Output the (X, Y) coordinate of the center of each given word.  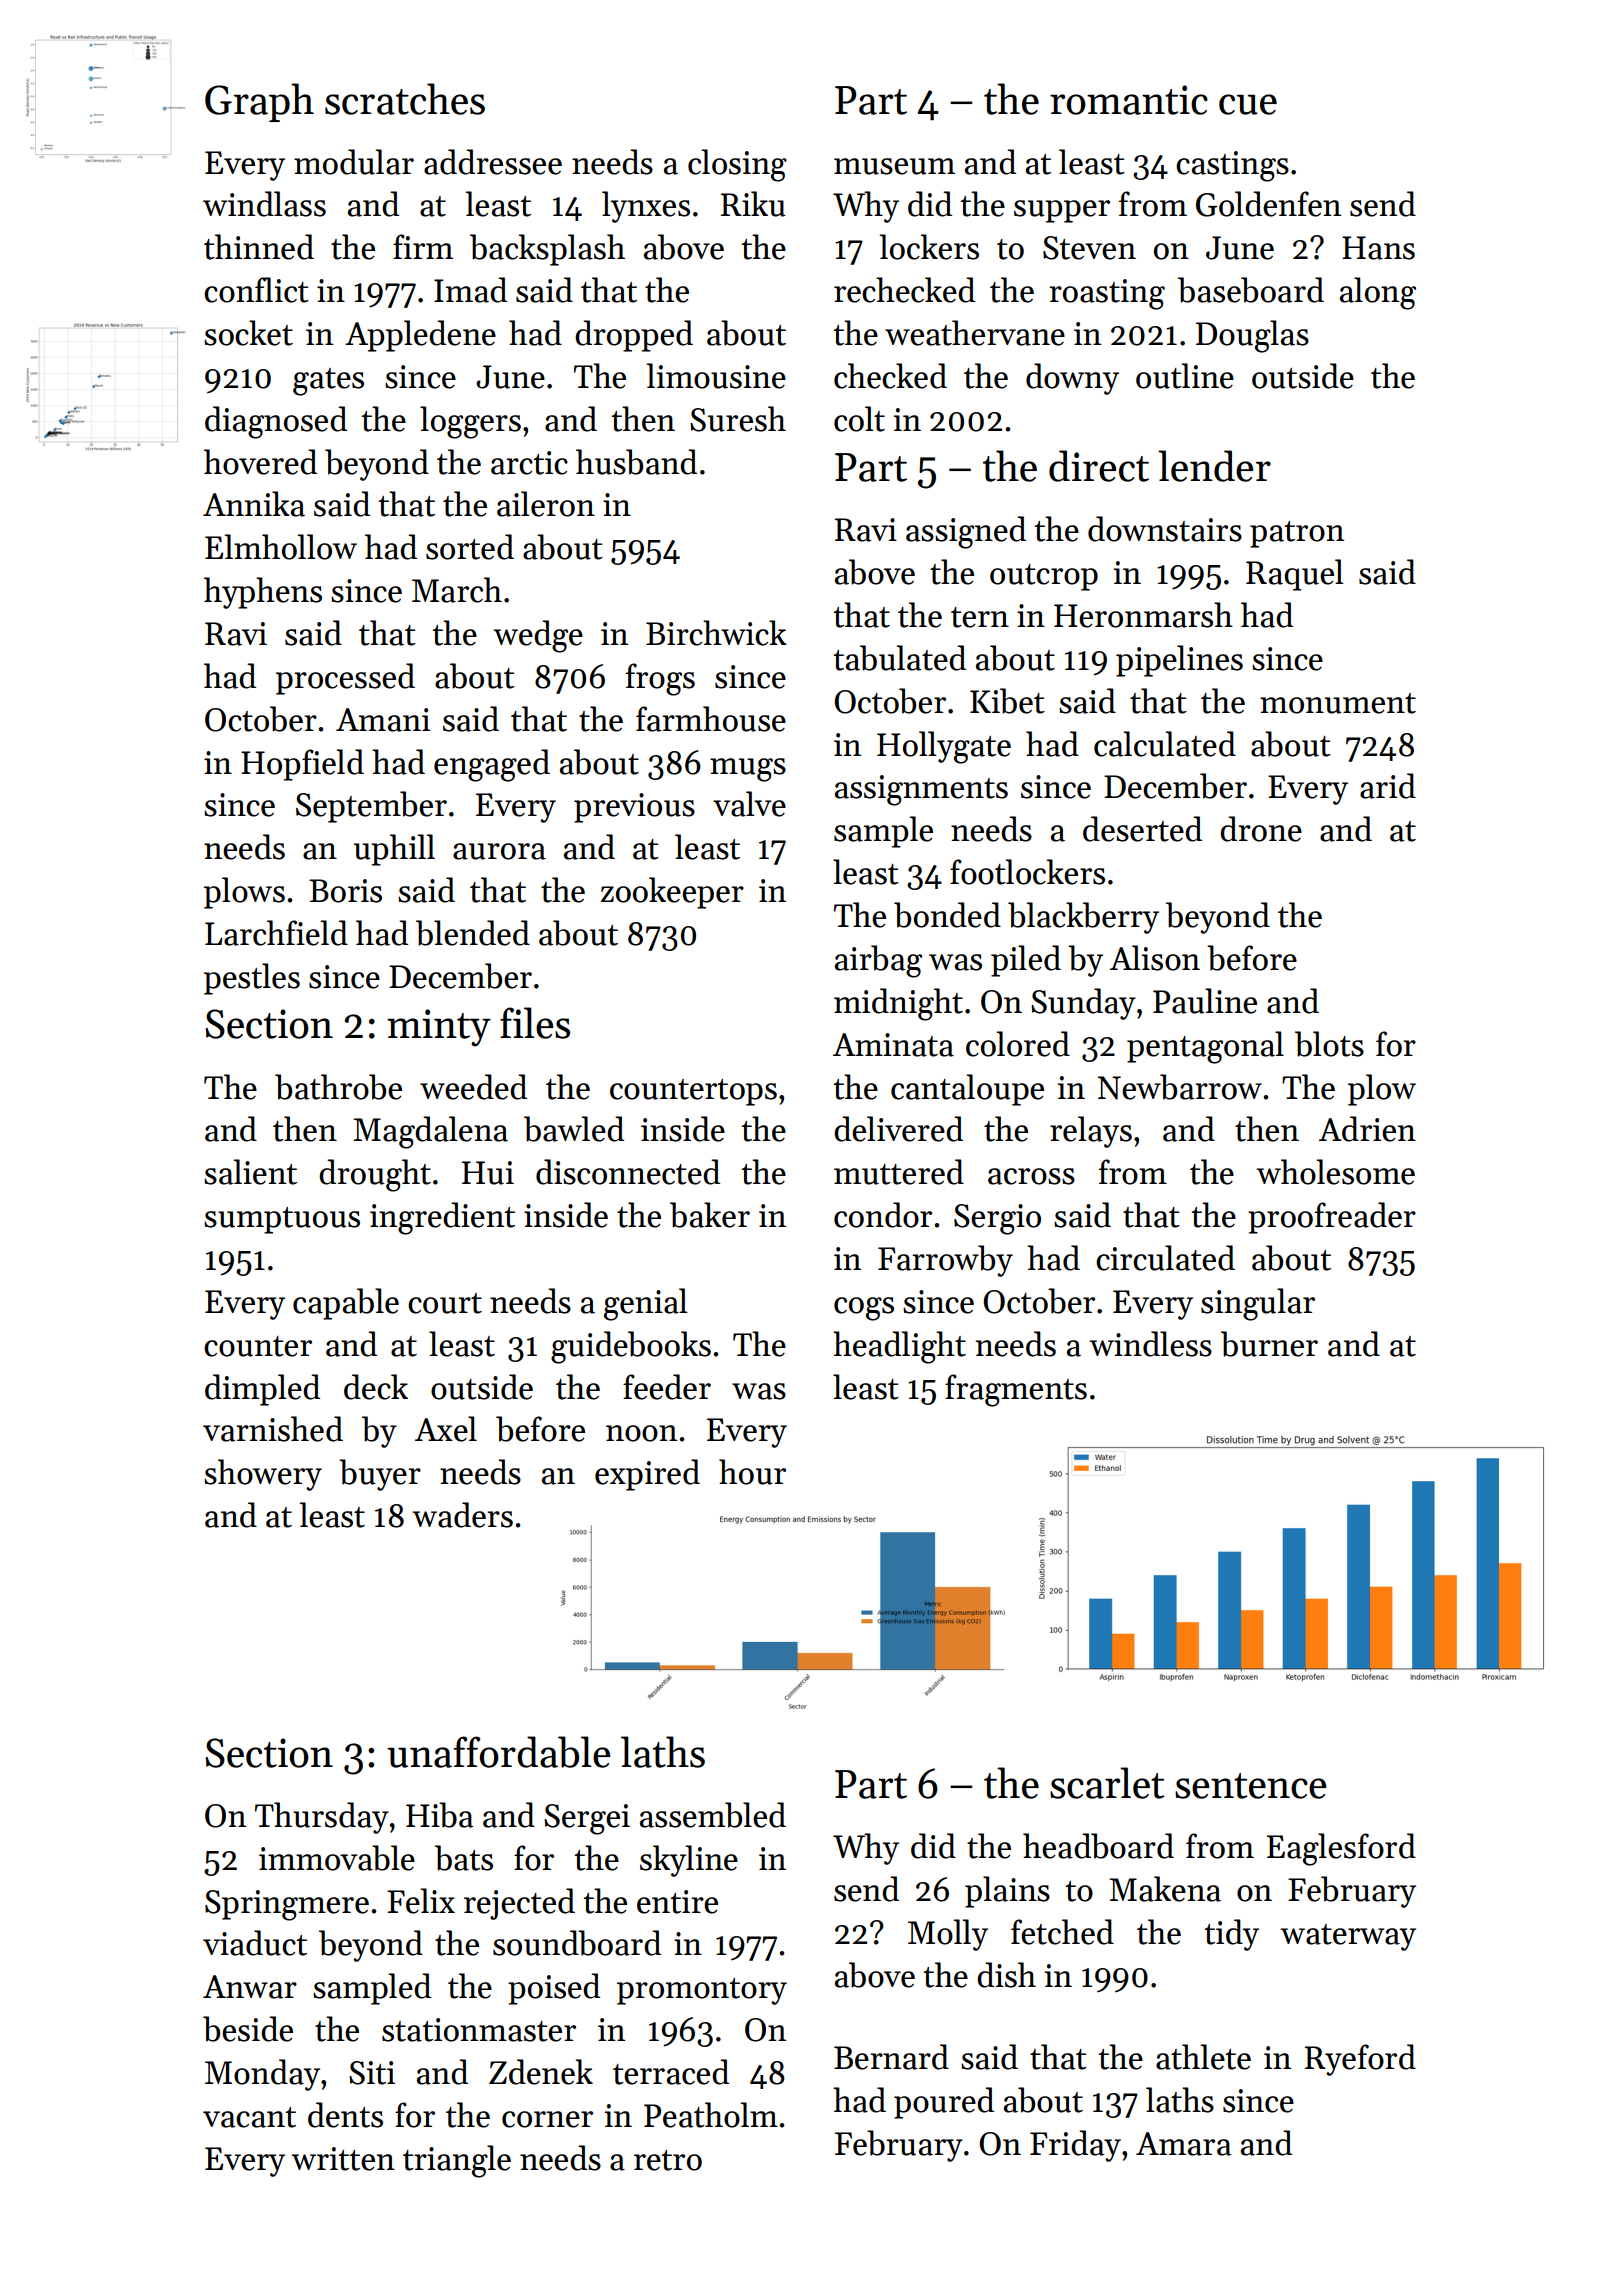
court (445, 1303)
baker (710, 1215)
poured (944, 2103)
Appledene (420, 336)
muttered (899, 1172)
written (343, 2159)
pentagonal (1205, 1047)
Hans (1378, 248)
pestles (252, 979)
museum (894, 166)
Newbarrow (1180, 1087)
